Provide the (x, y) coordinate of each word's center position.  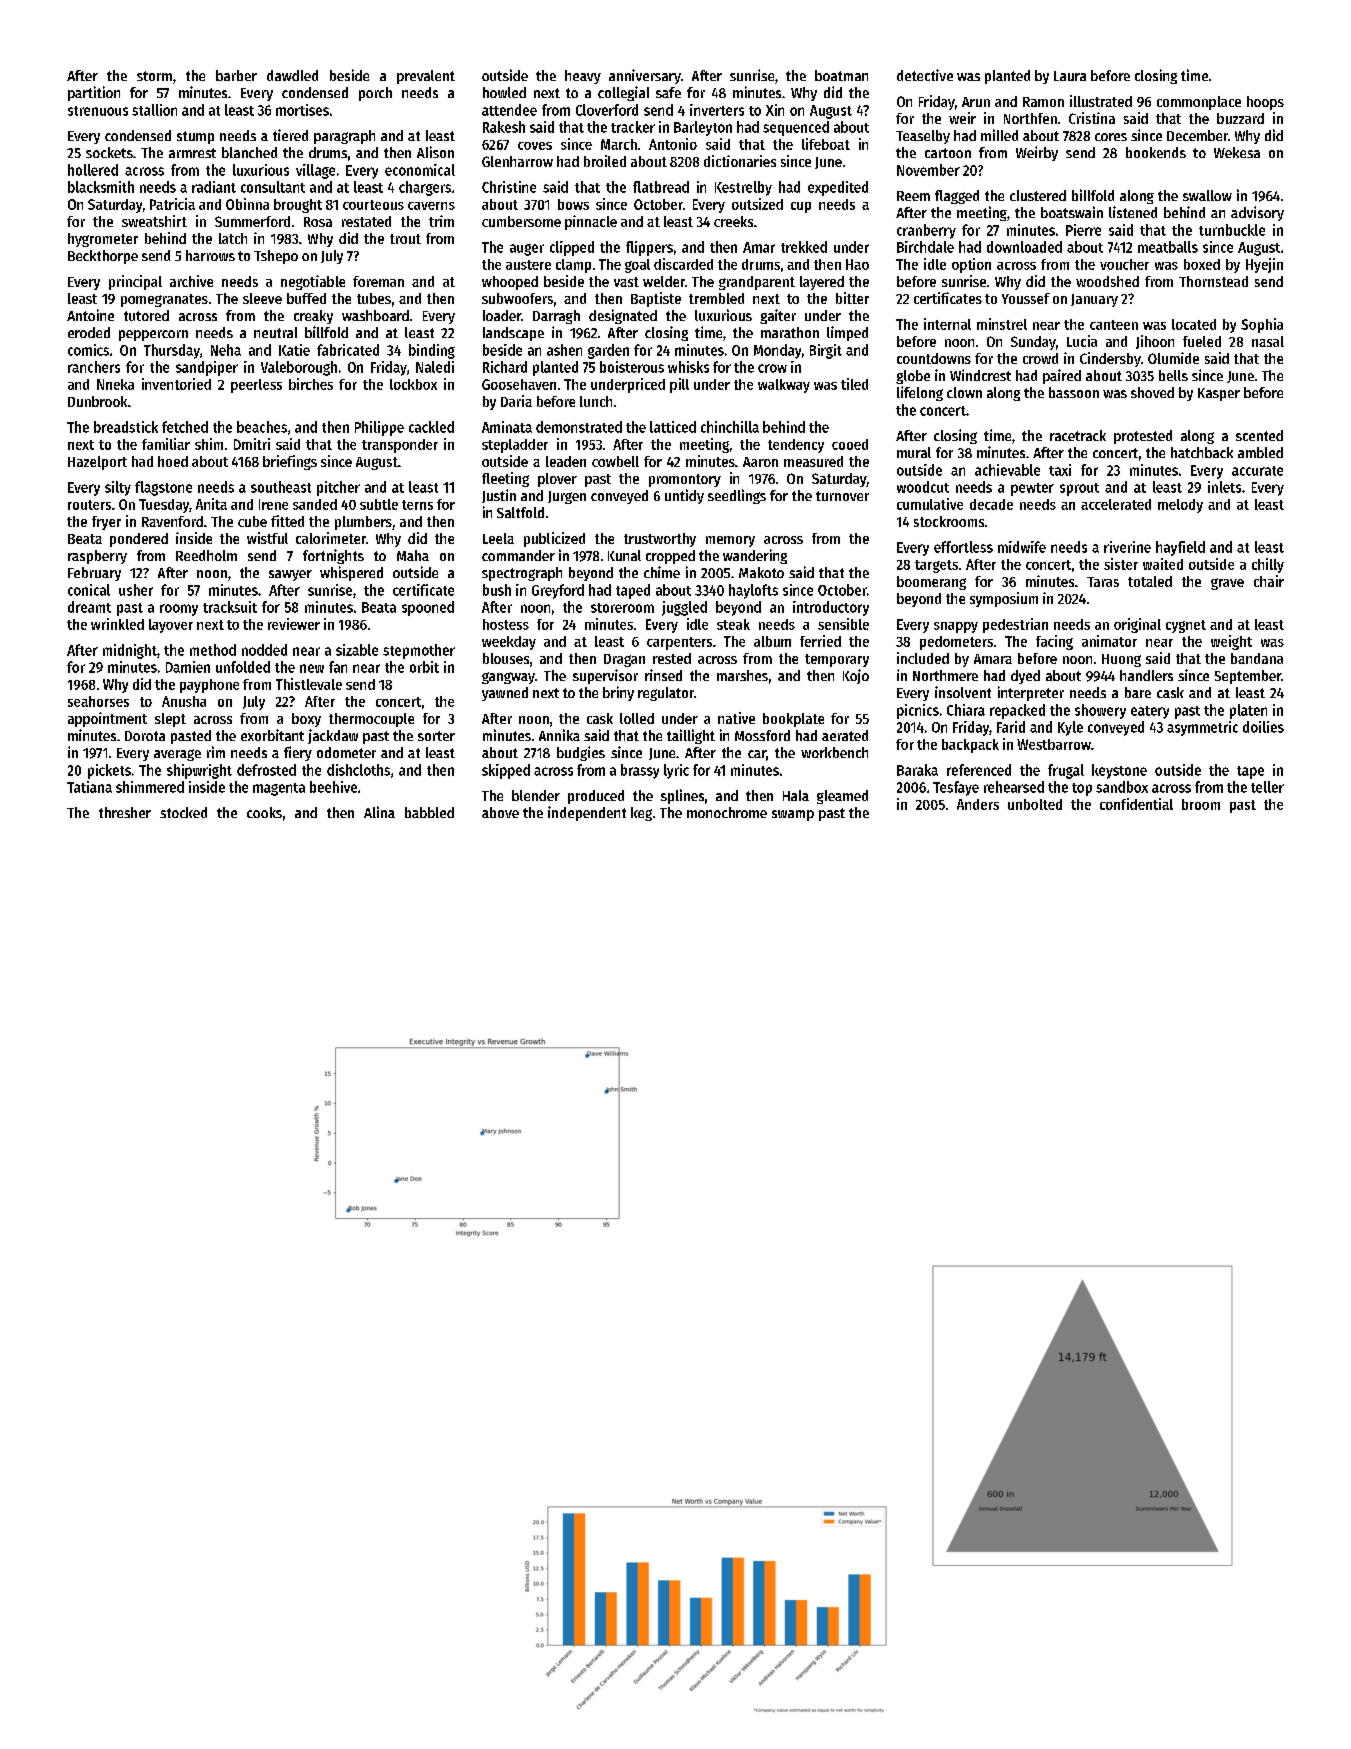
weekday (509, 643)
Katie (294, 350)
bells (1173, 375)
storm (154, 76)
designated (623, 316)
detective (925, 75)
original (1137, 625)
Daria (516, 401)
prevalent (426, 77)
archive (191, 281)
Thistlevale (309, 684)
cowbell (615, 461)
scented (1259, 435)
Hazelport (97, 463)
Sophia (1262, 325)
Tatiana (89, 787)
